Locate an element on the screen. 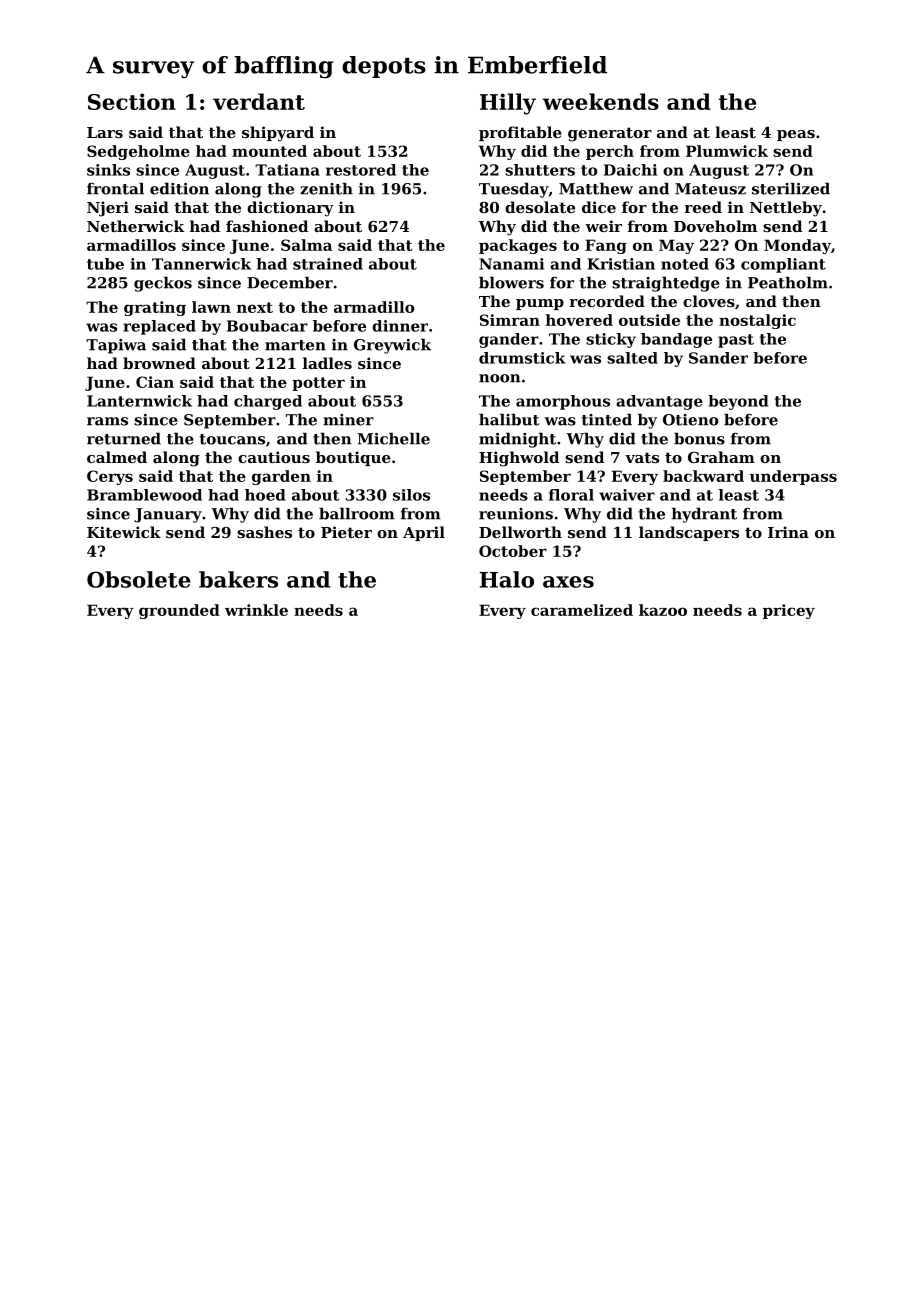 Image resolution: width=924 pixels, height=1308 pixels. Hilly is located at coordinates (508, 104).
